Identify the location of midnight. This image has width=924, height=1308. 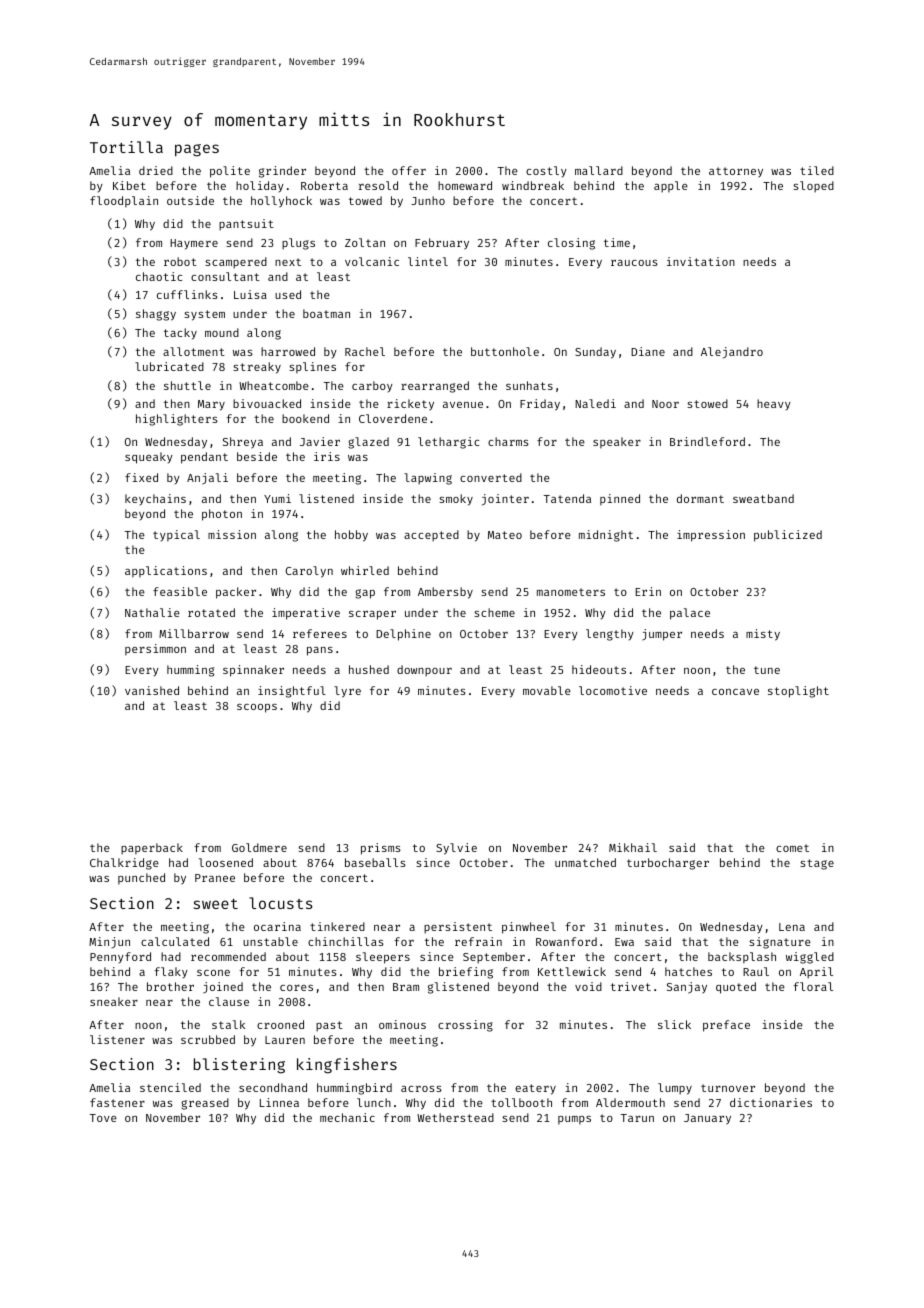
(606, 536).
